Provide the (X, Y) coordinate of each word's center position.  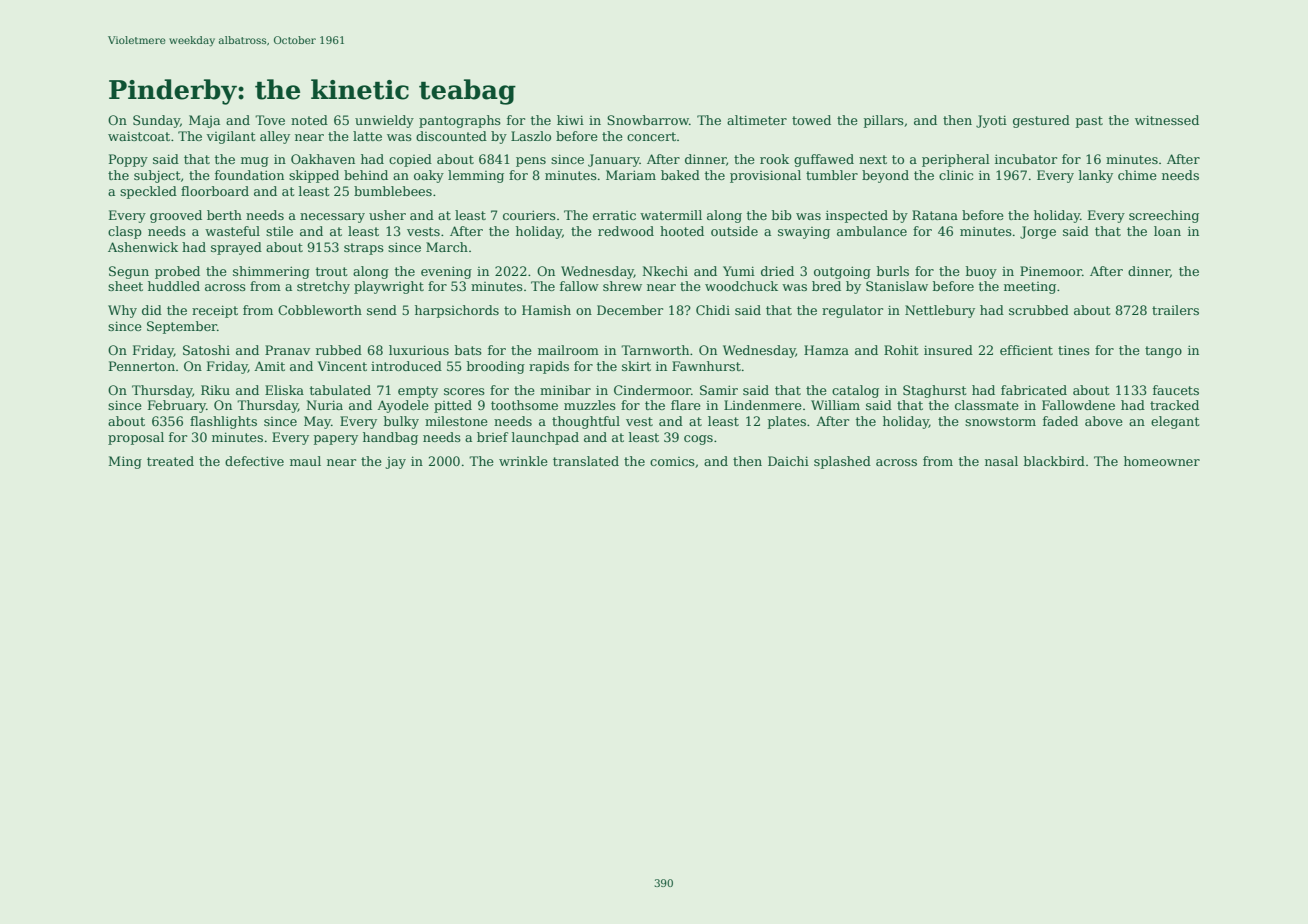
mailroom (568, 350)
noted (309, 120)
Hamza (826, 350)
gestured (1041, 121)
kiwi (570, 120)
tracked (1174, 405)
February (177, 406)
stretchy (323, 287)
